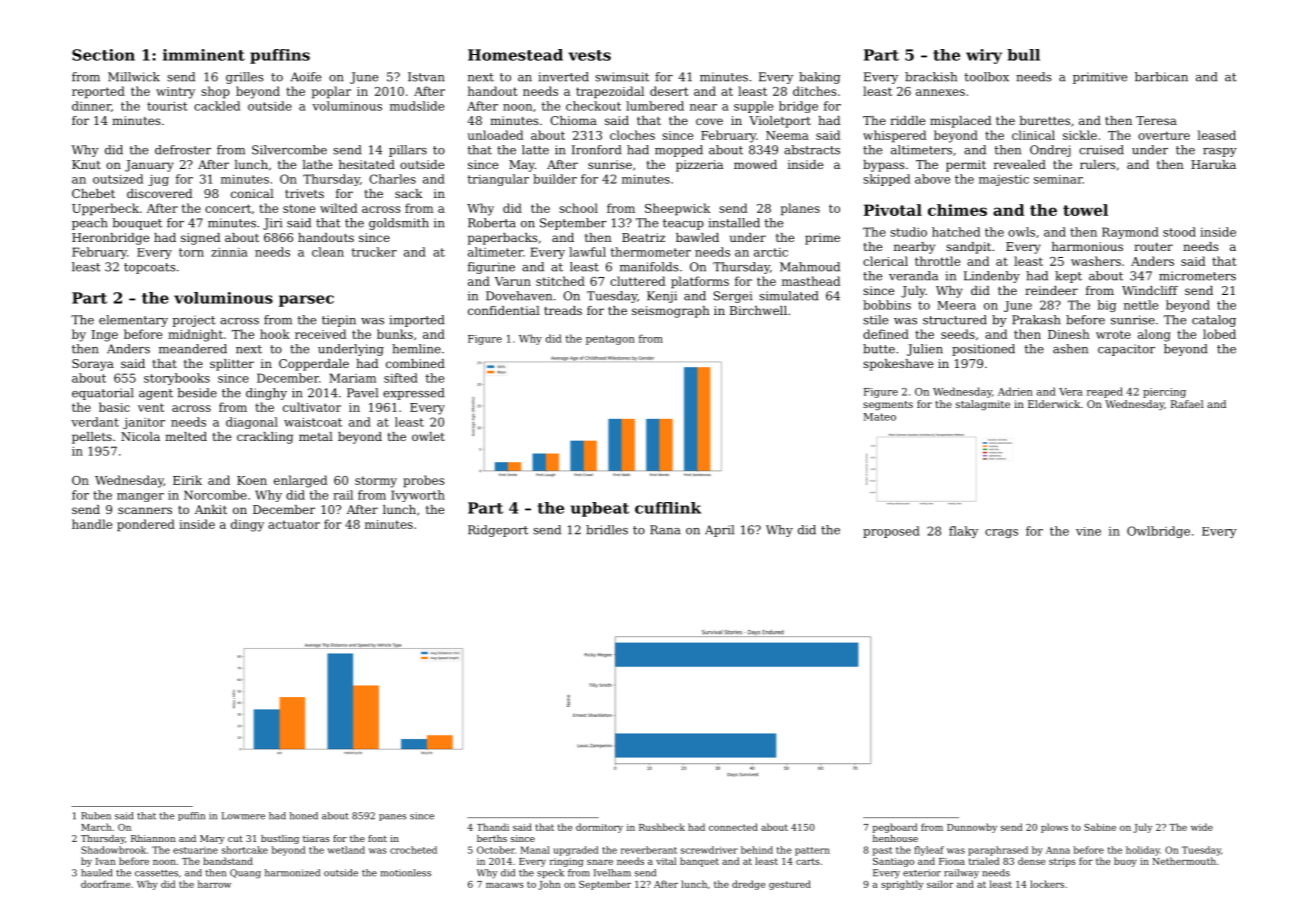  I want to click on school, so click(578, 208).
